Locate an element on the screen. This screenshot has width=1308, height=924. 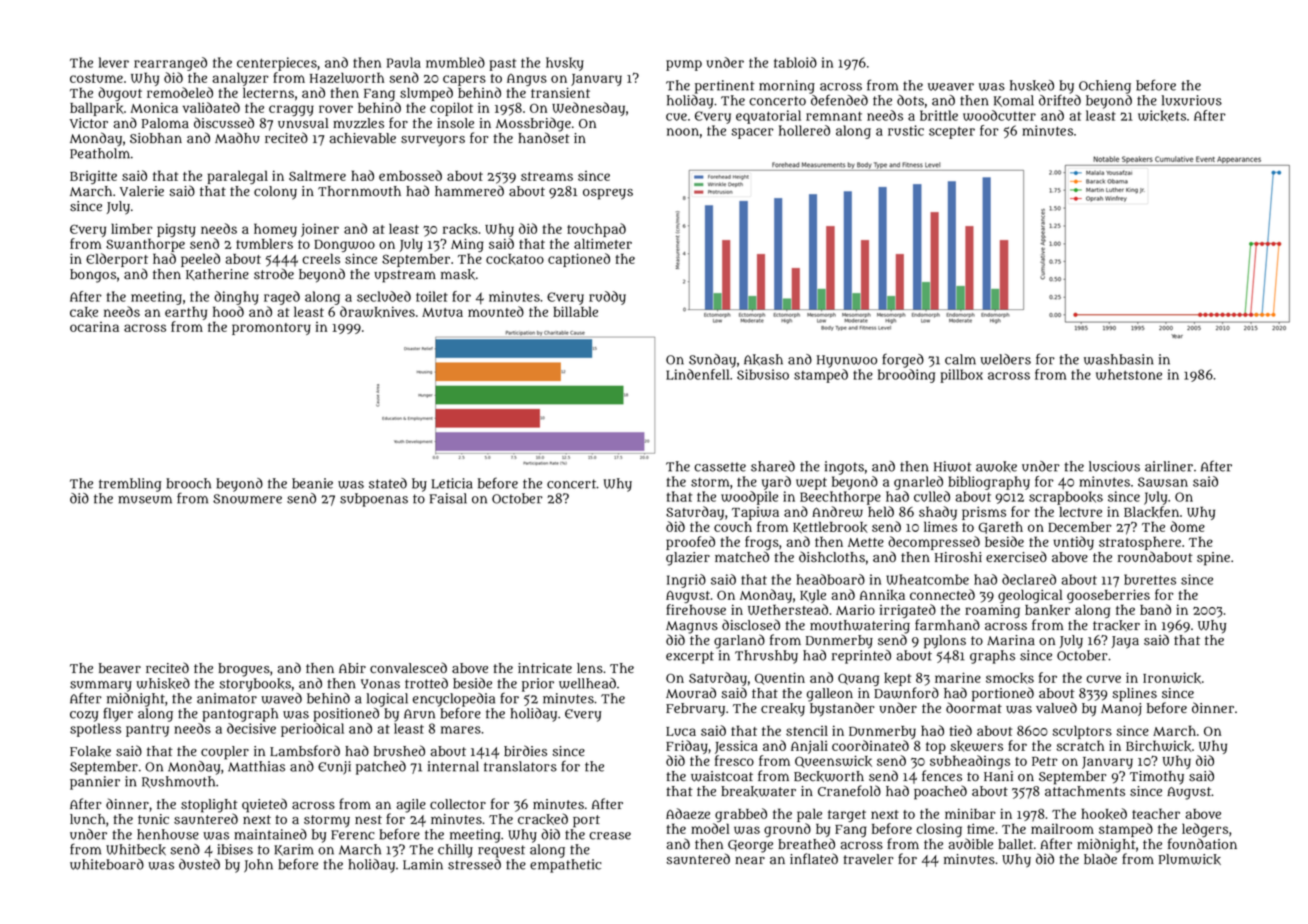
ospreys is located at coordinates (608, 194).
